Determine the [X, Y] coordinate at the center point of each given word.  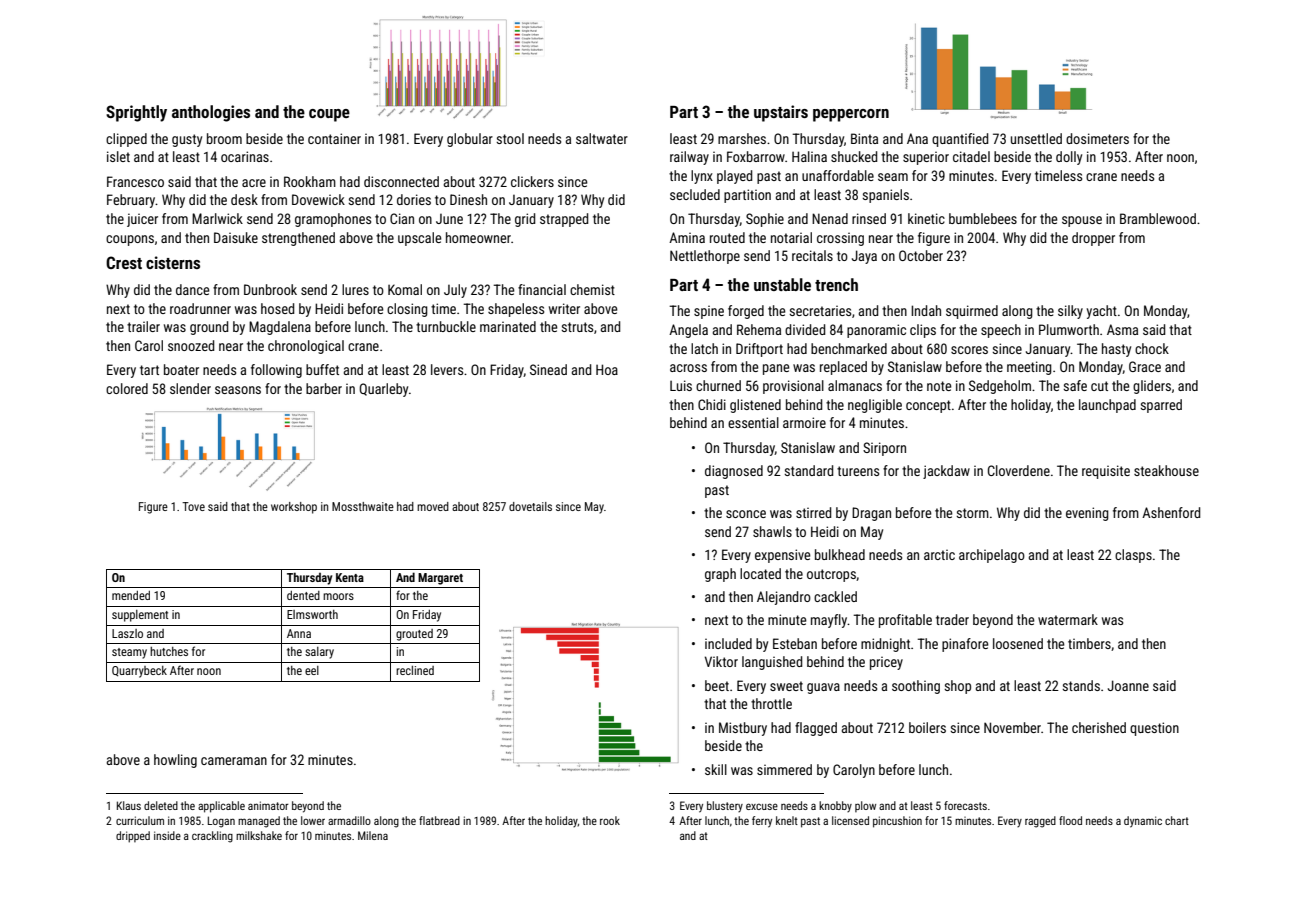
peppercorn [851, 115]
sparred [1161, 406]
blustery [725, 806]
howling [175, 761]
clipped [126, 140]
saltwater [602, 138]
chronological [306, 347]
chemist [592, 289]
